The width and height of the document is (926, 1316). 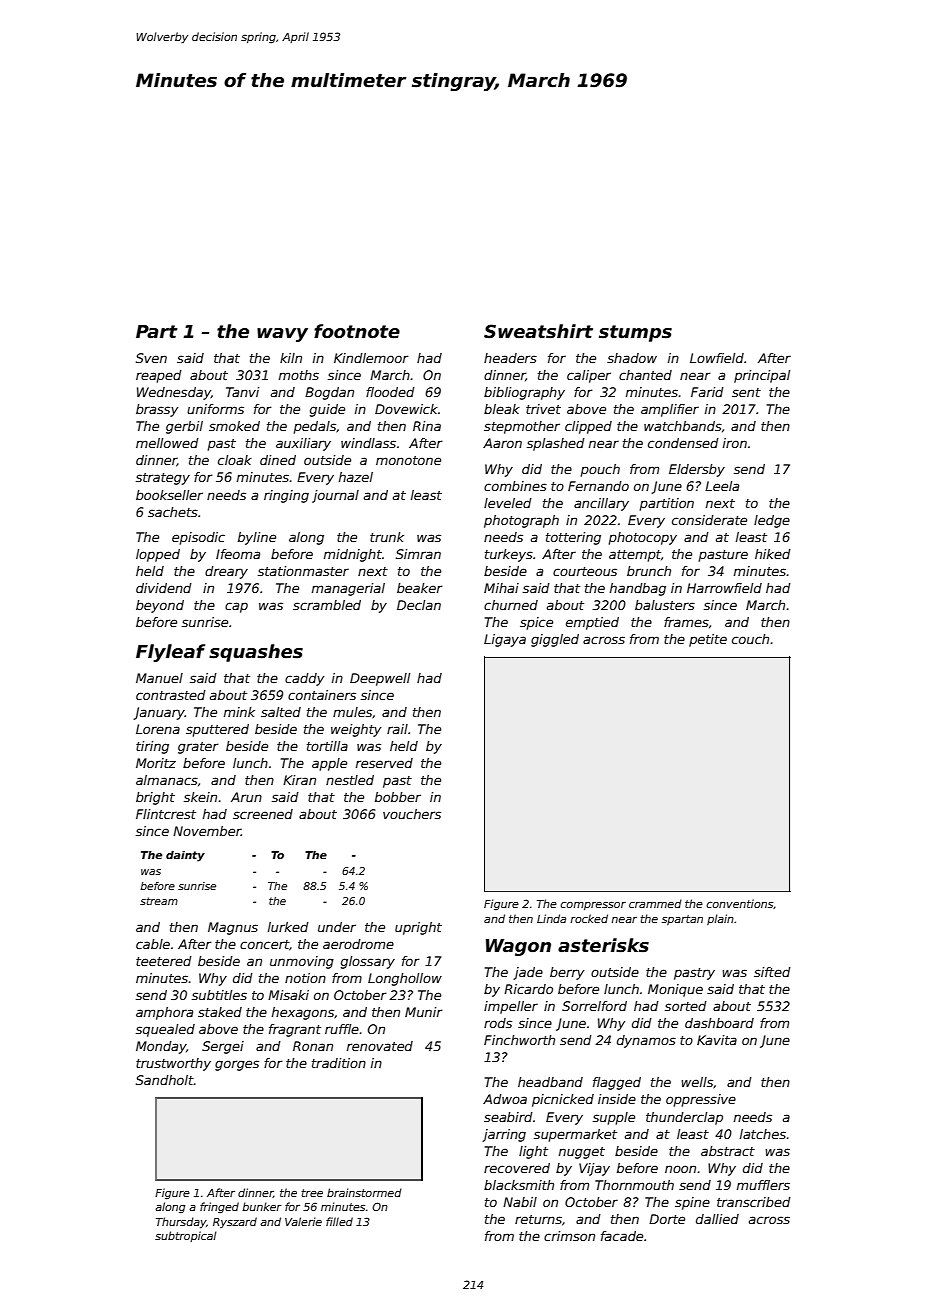 What do you see at coordinates (158, 555) in the document?
I see `lopped` at bounding box center [158, 555].
